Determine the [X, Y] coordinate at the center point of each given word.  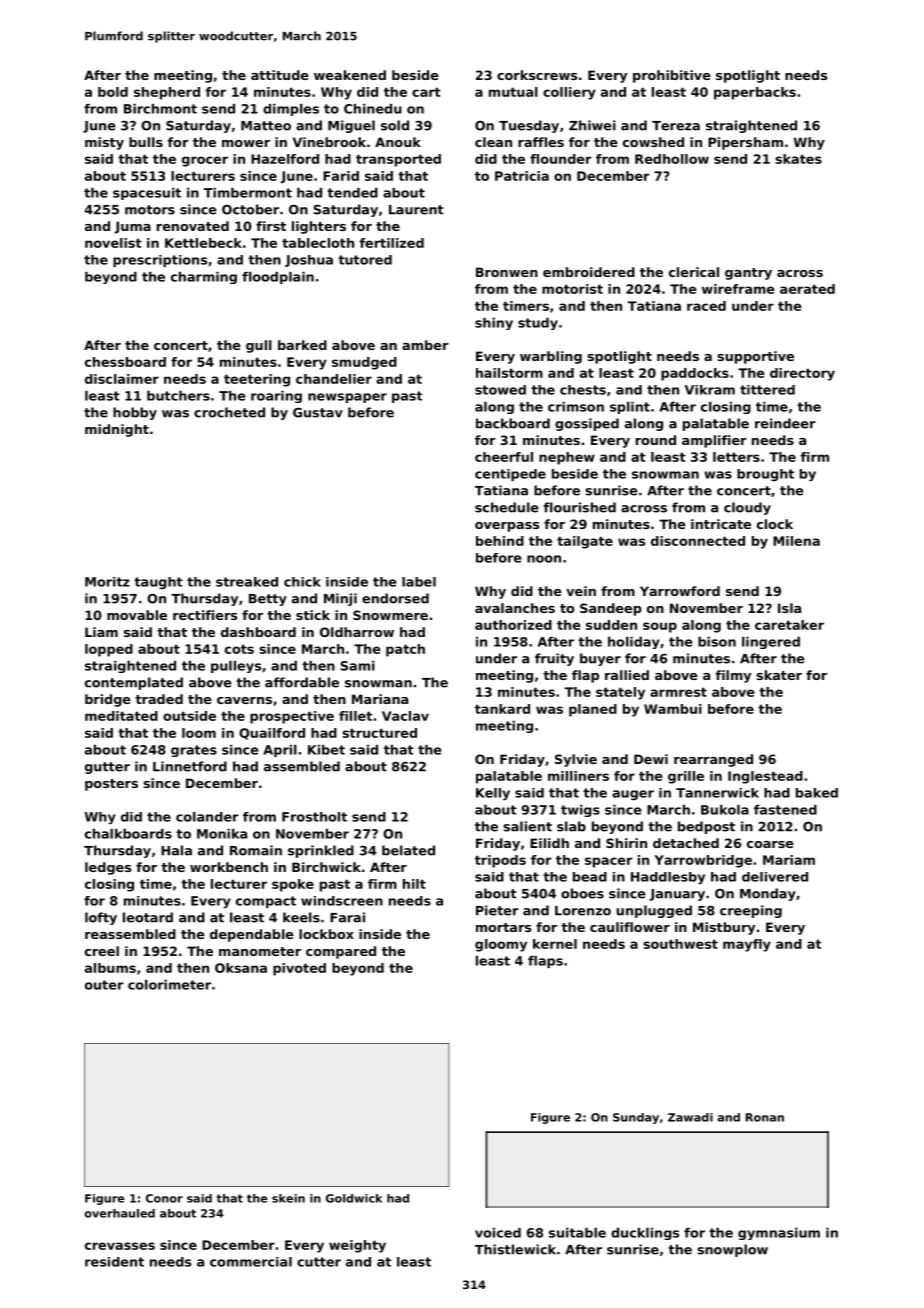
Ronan [765, 1117]
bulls [146, 142]
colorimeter [169, 985]
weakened [350, 75]
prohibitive [672, 76]
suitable [577, 1233]
